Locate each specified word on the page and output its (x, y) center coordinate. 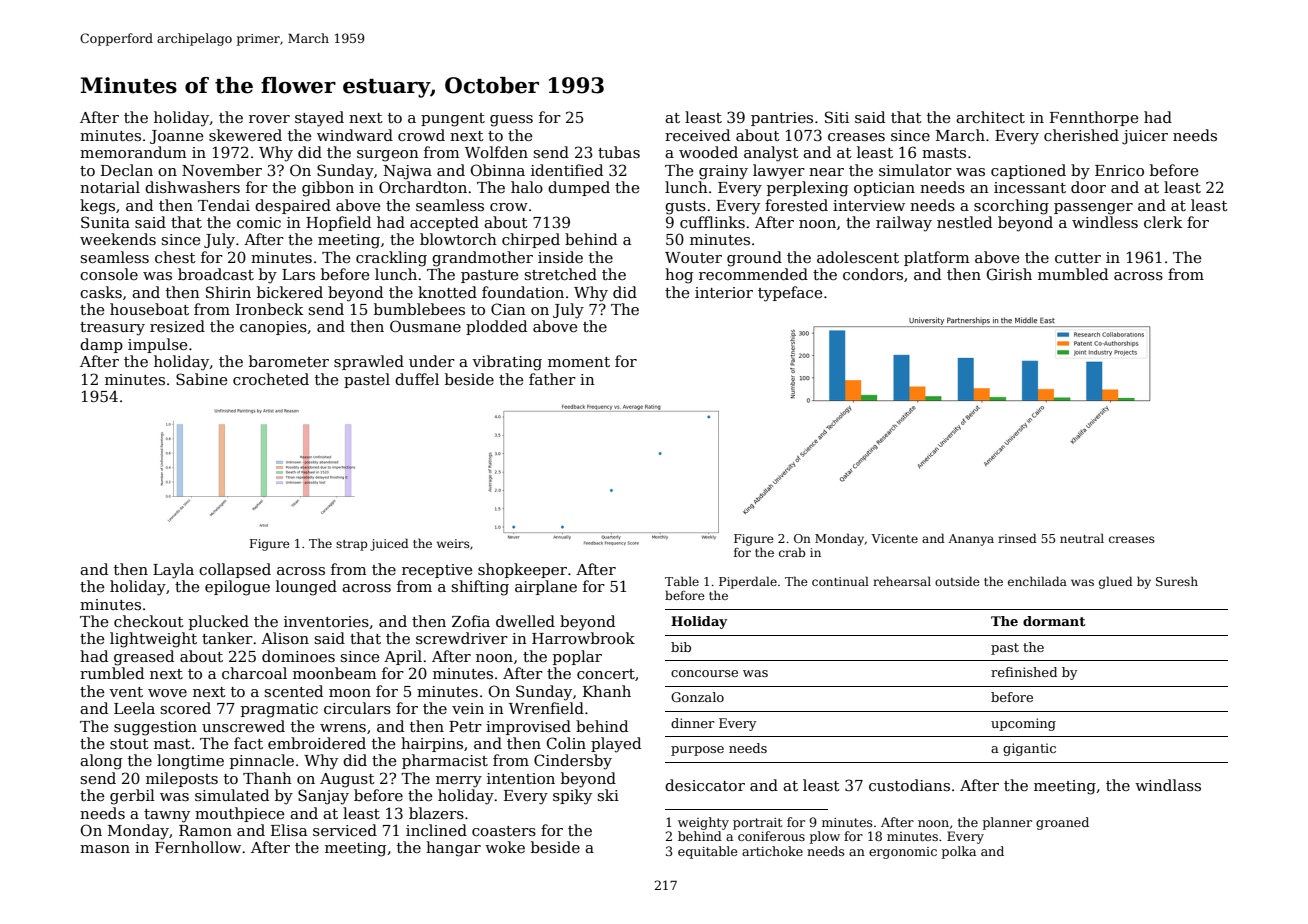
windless (1105, 222)
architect (990, 117)
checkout (149, 621)
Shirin (228, 292)
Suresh (1177, 581)
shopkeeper (522, 570)
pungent (453, 120)
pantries (782, 119)
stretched (560, 274)
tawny (167, 816)
